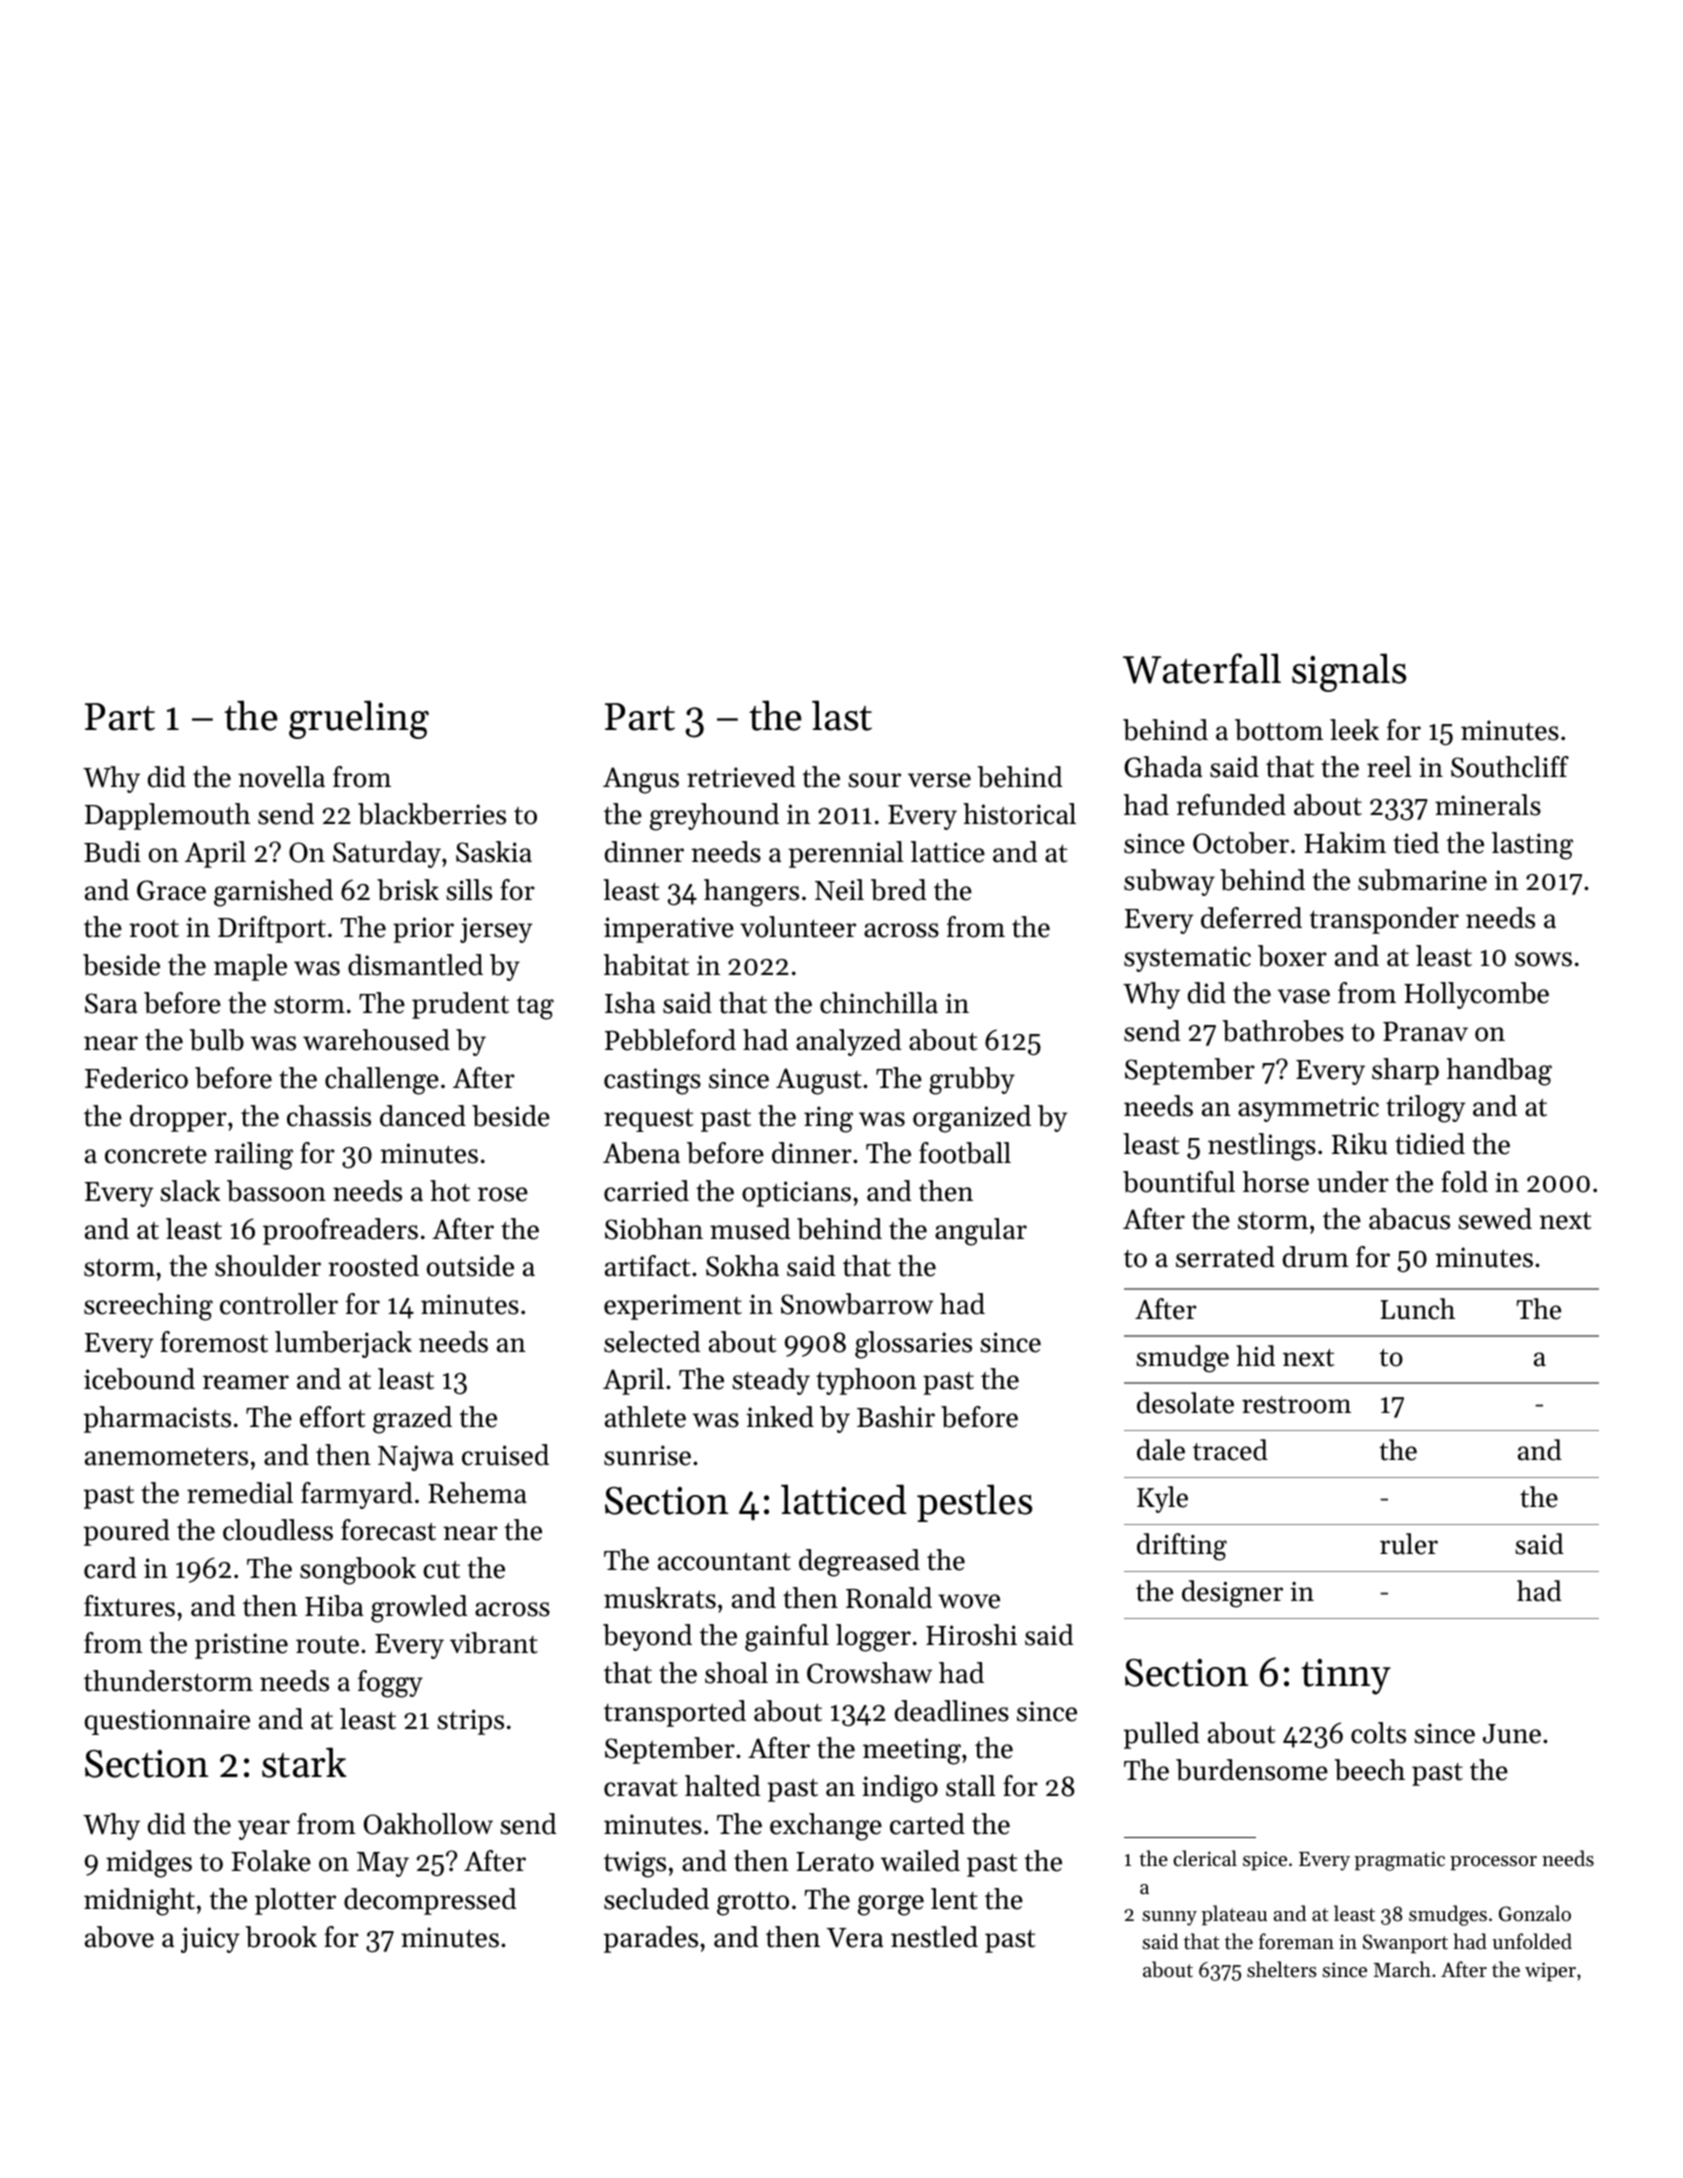  I want to click on June, so click(1512, 1734).
